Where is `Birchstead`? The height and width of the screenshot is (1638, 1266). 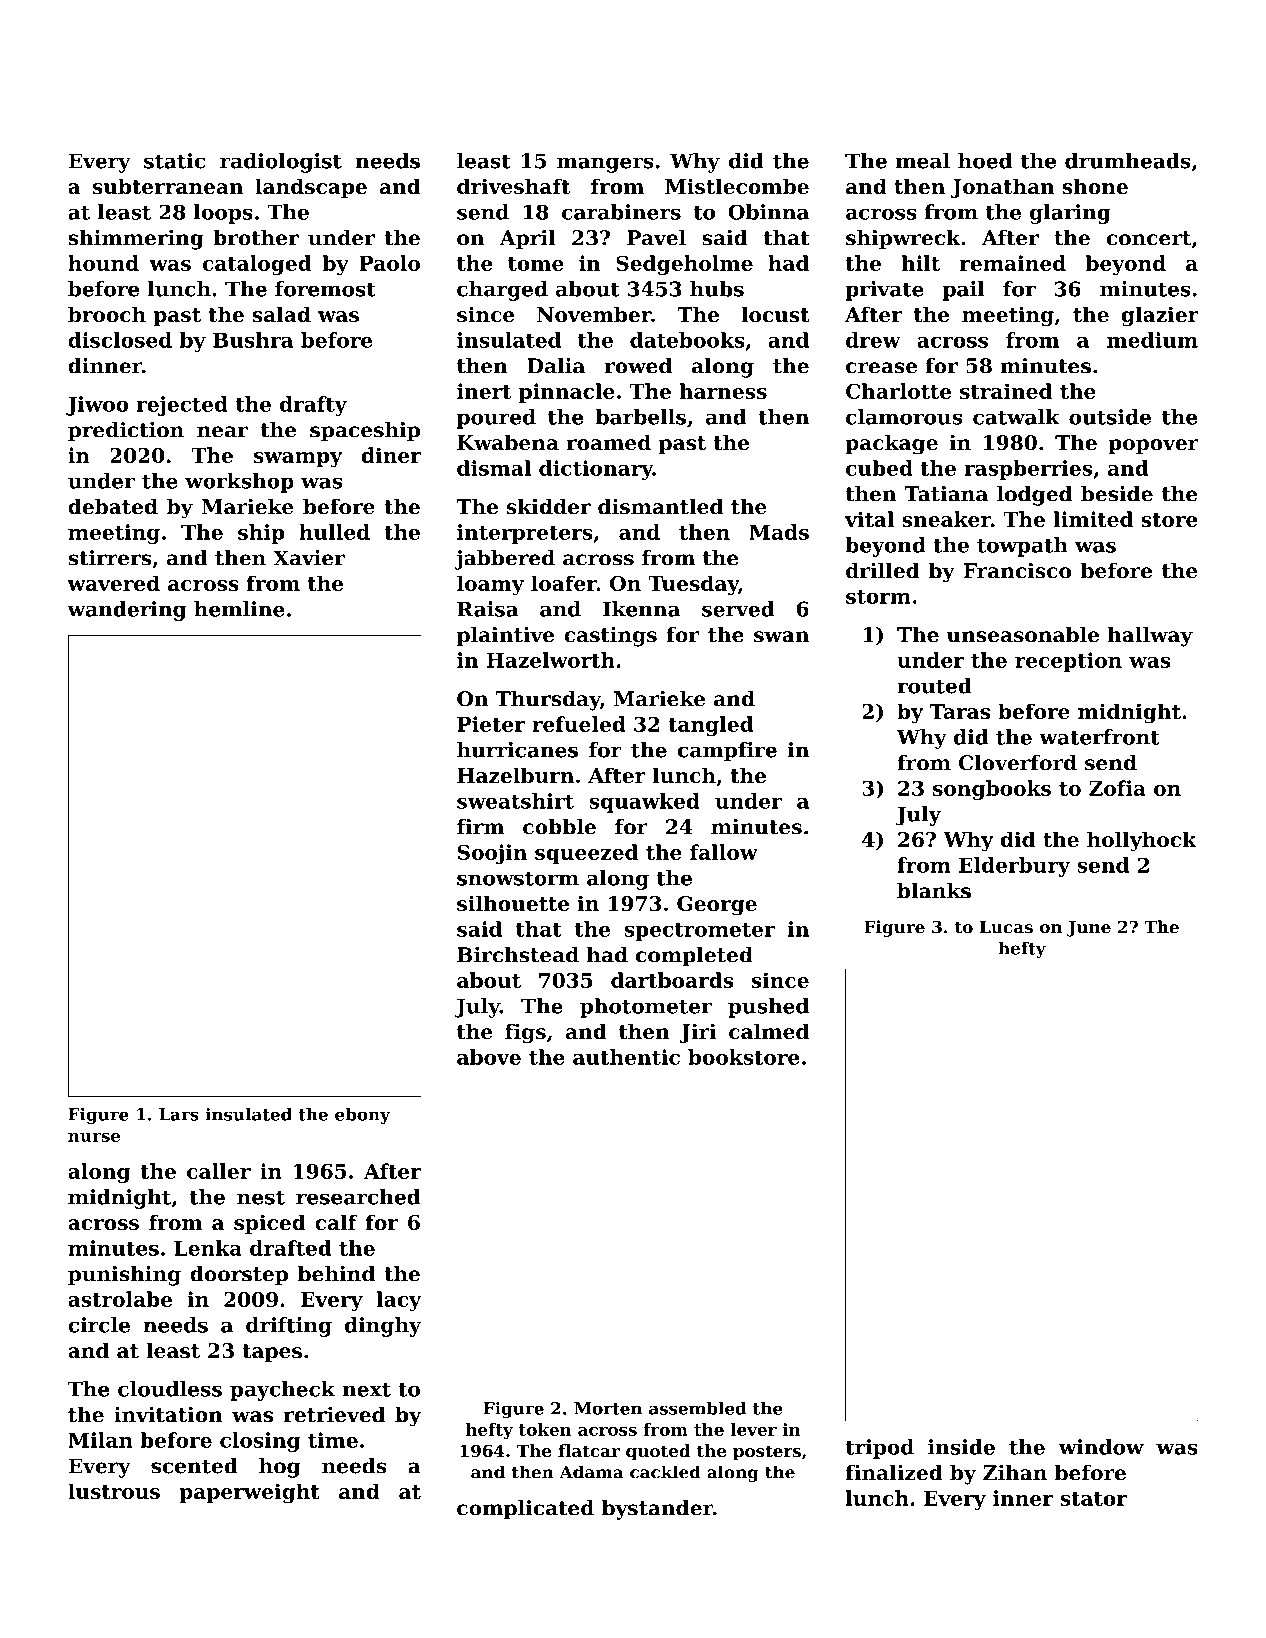 Birchstead is located at coordinates (518, 955).
